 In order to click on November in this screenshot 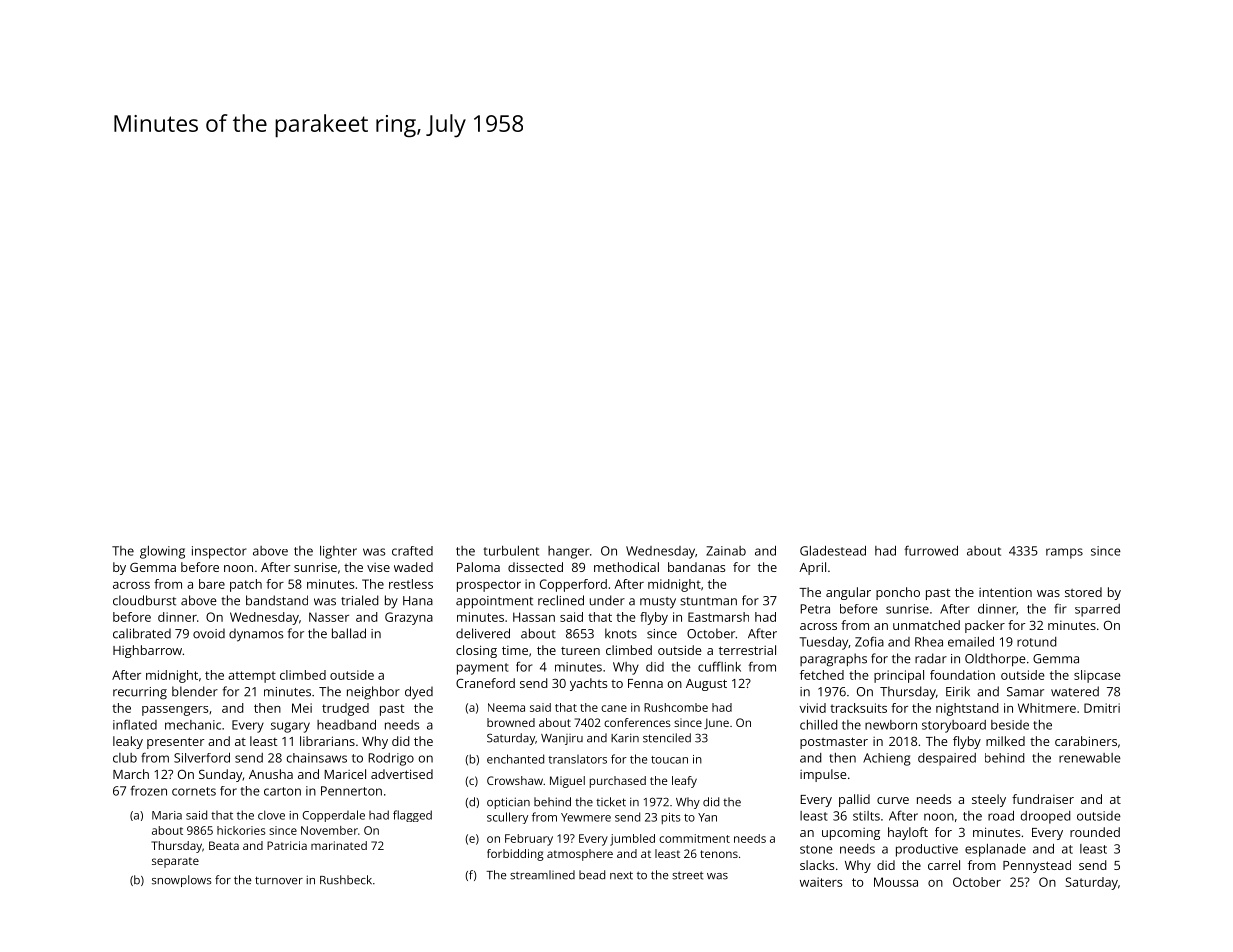, I will do `click(329, 830)`.
